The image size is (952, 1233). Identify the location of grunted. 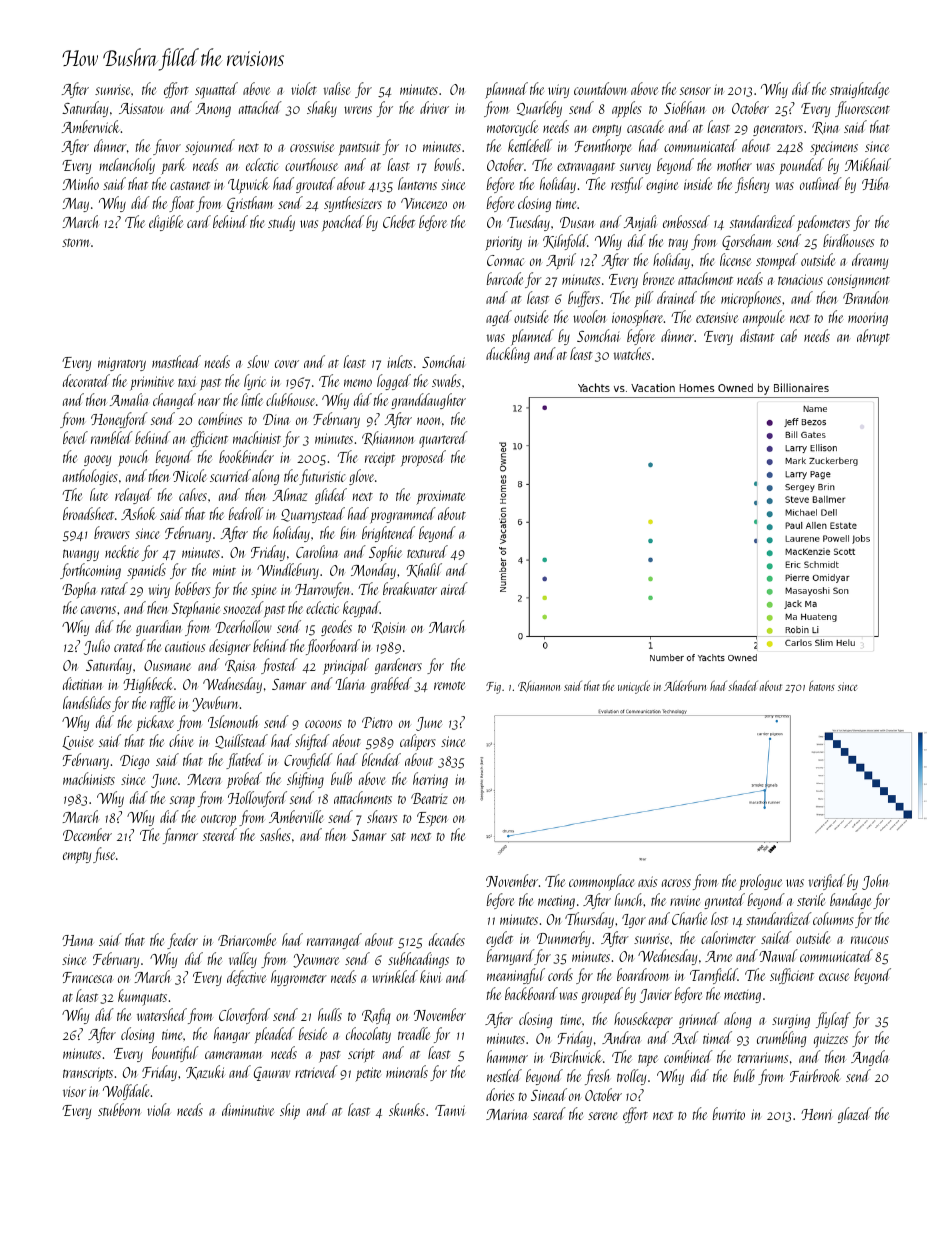
(724, 901).
